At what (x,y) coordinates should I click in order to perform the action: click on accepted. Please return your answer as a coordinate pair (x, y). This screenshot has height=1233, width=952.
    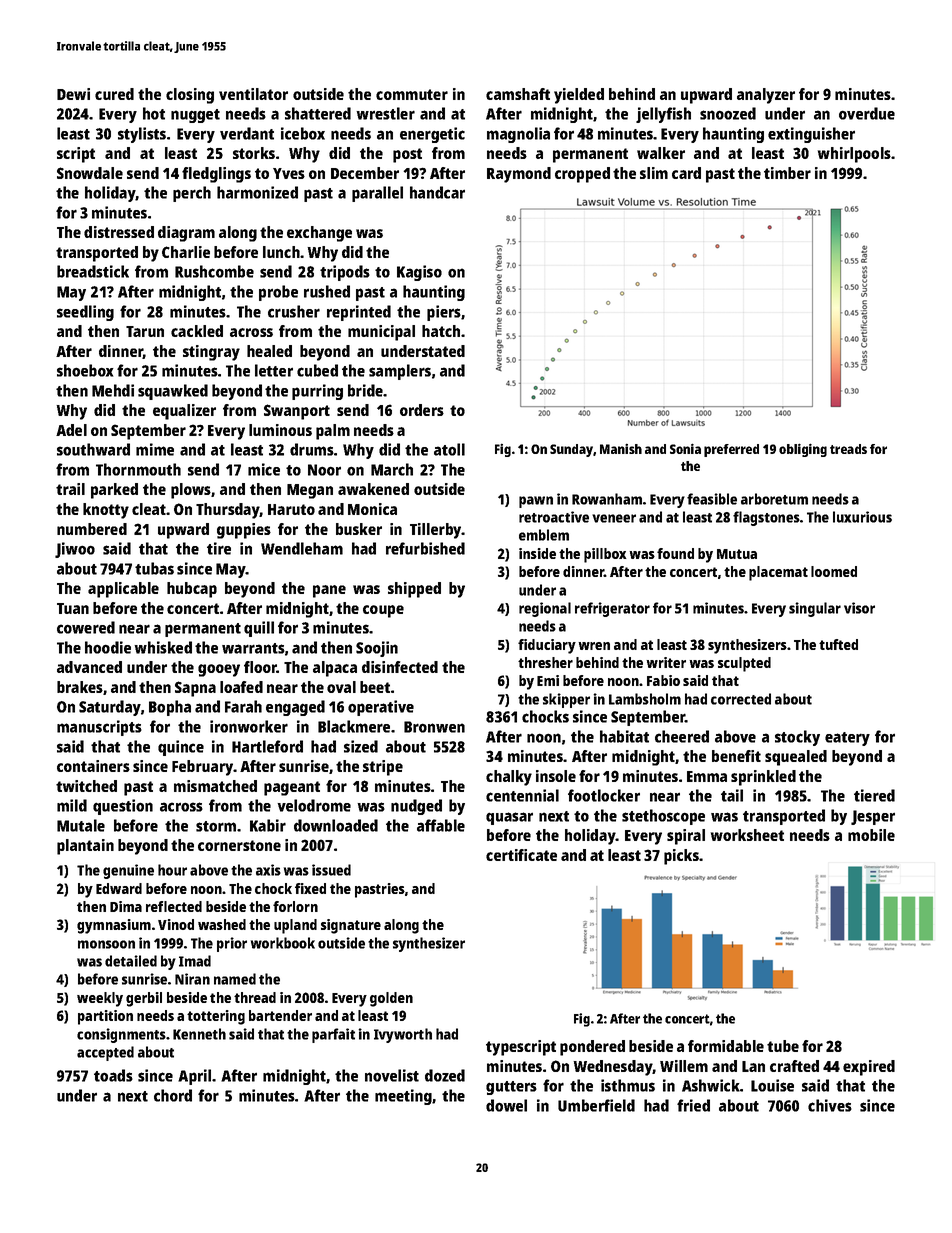
    Looking at the image, I should click on (105, 1053).
